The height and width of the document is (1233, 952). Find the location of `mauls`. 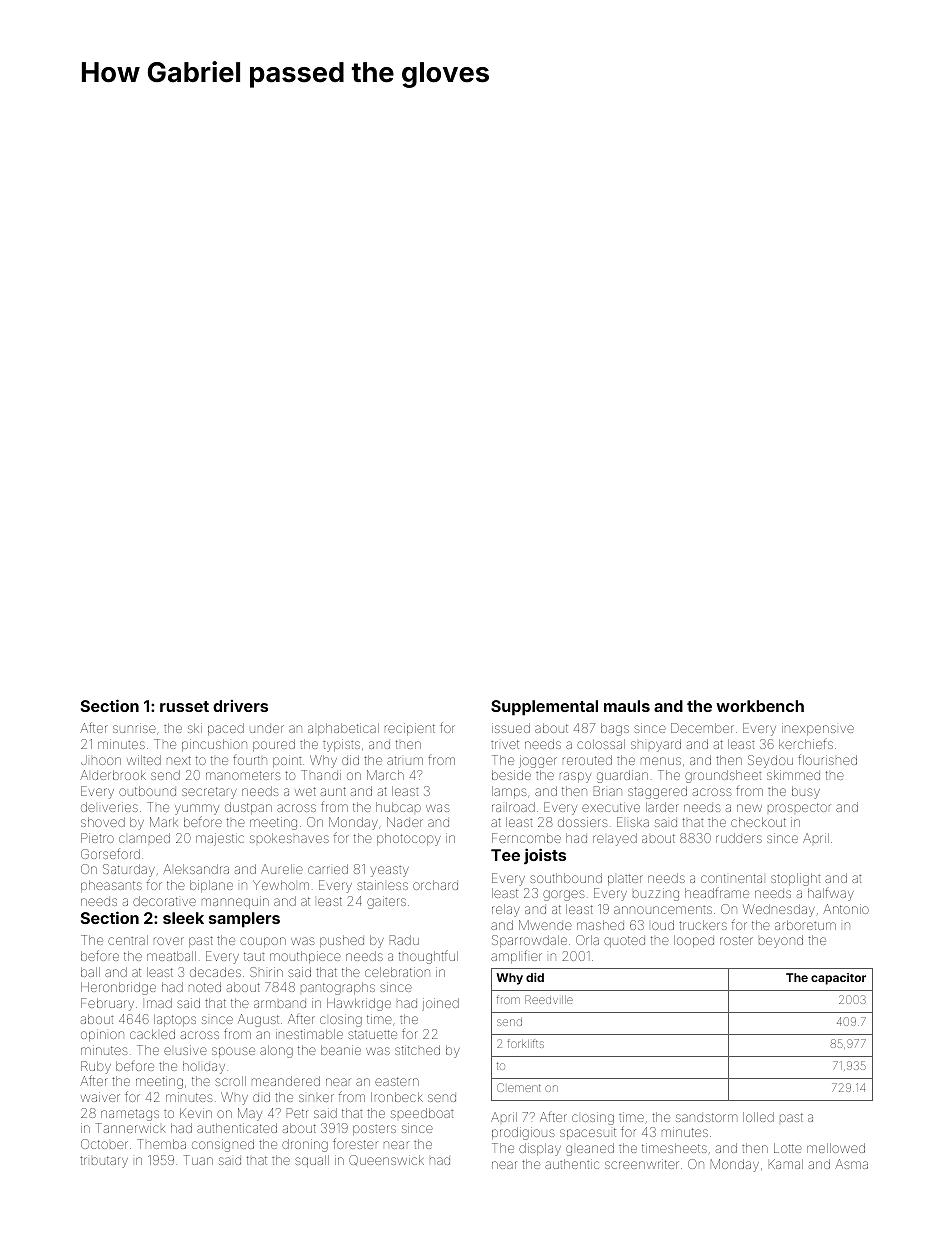

mauls is located at coordinates (627, 706).
